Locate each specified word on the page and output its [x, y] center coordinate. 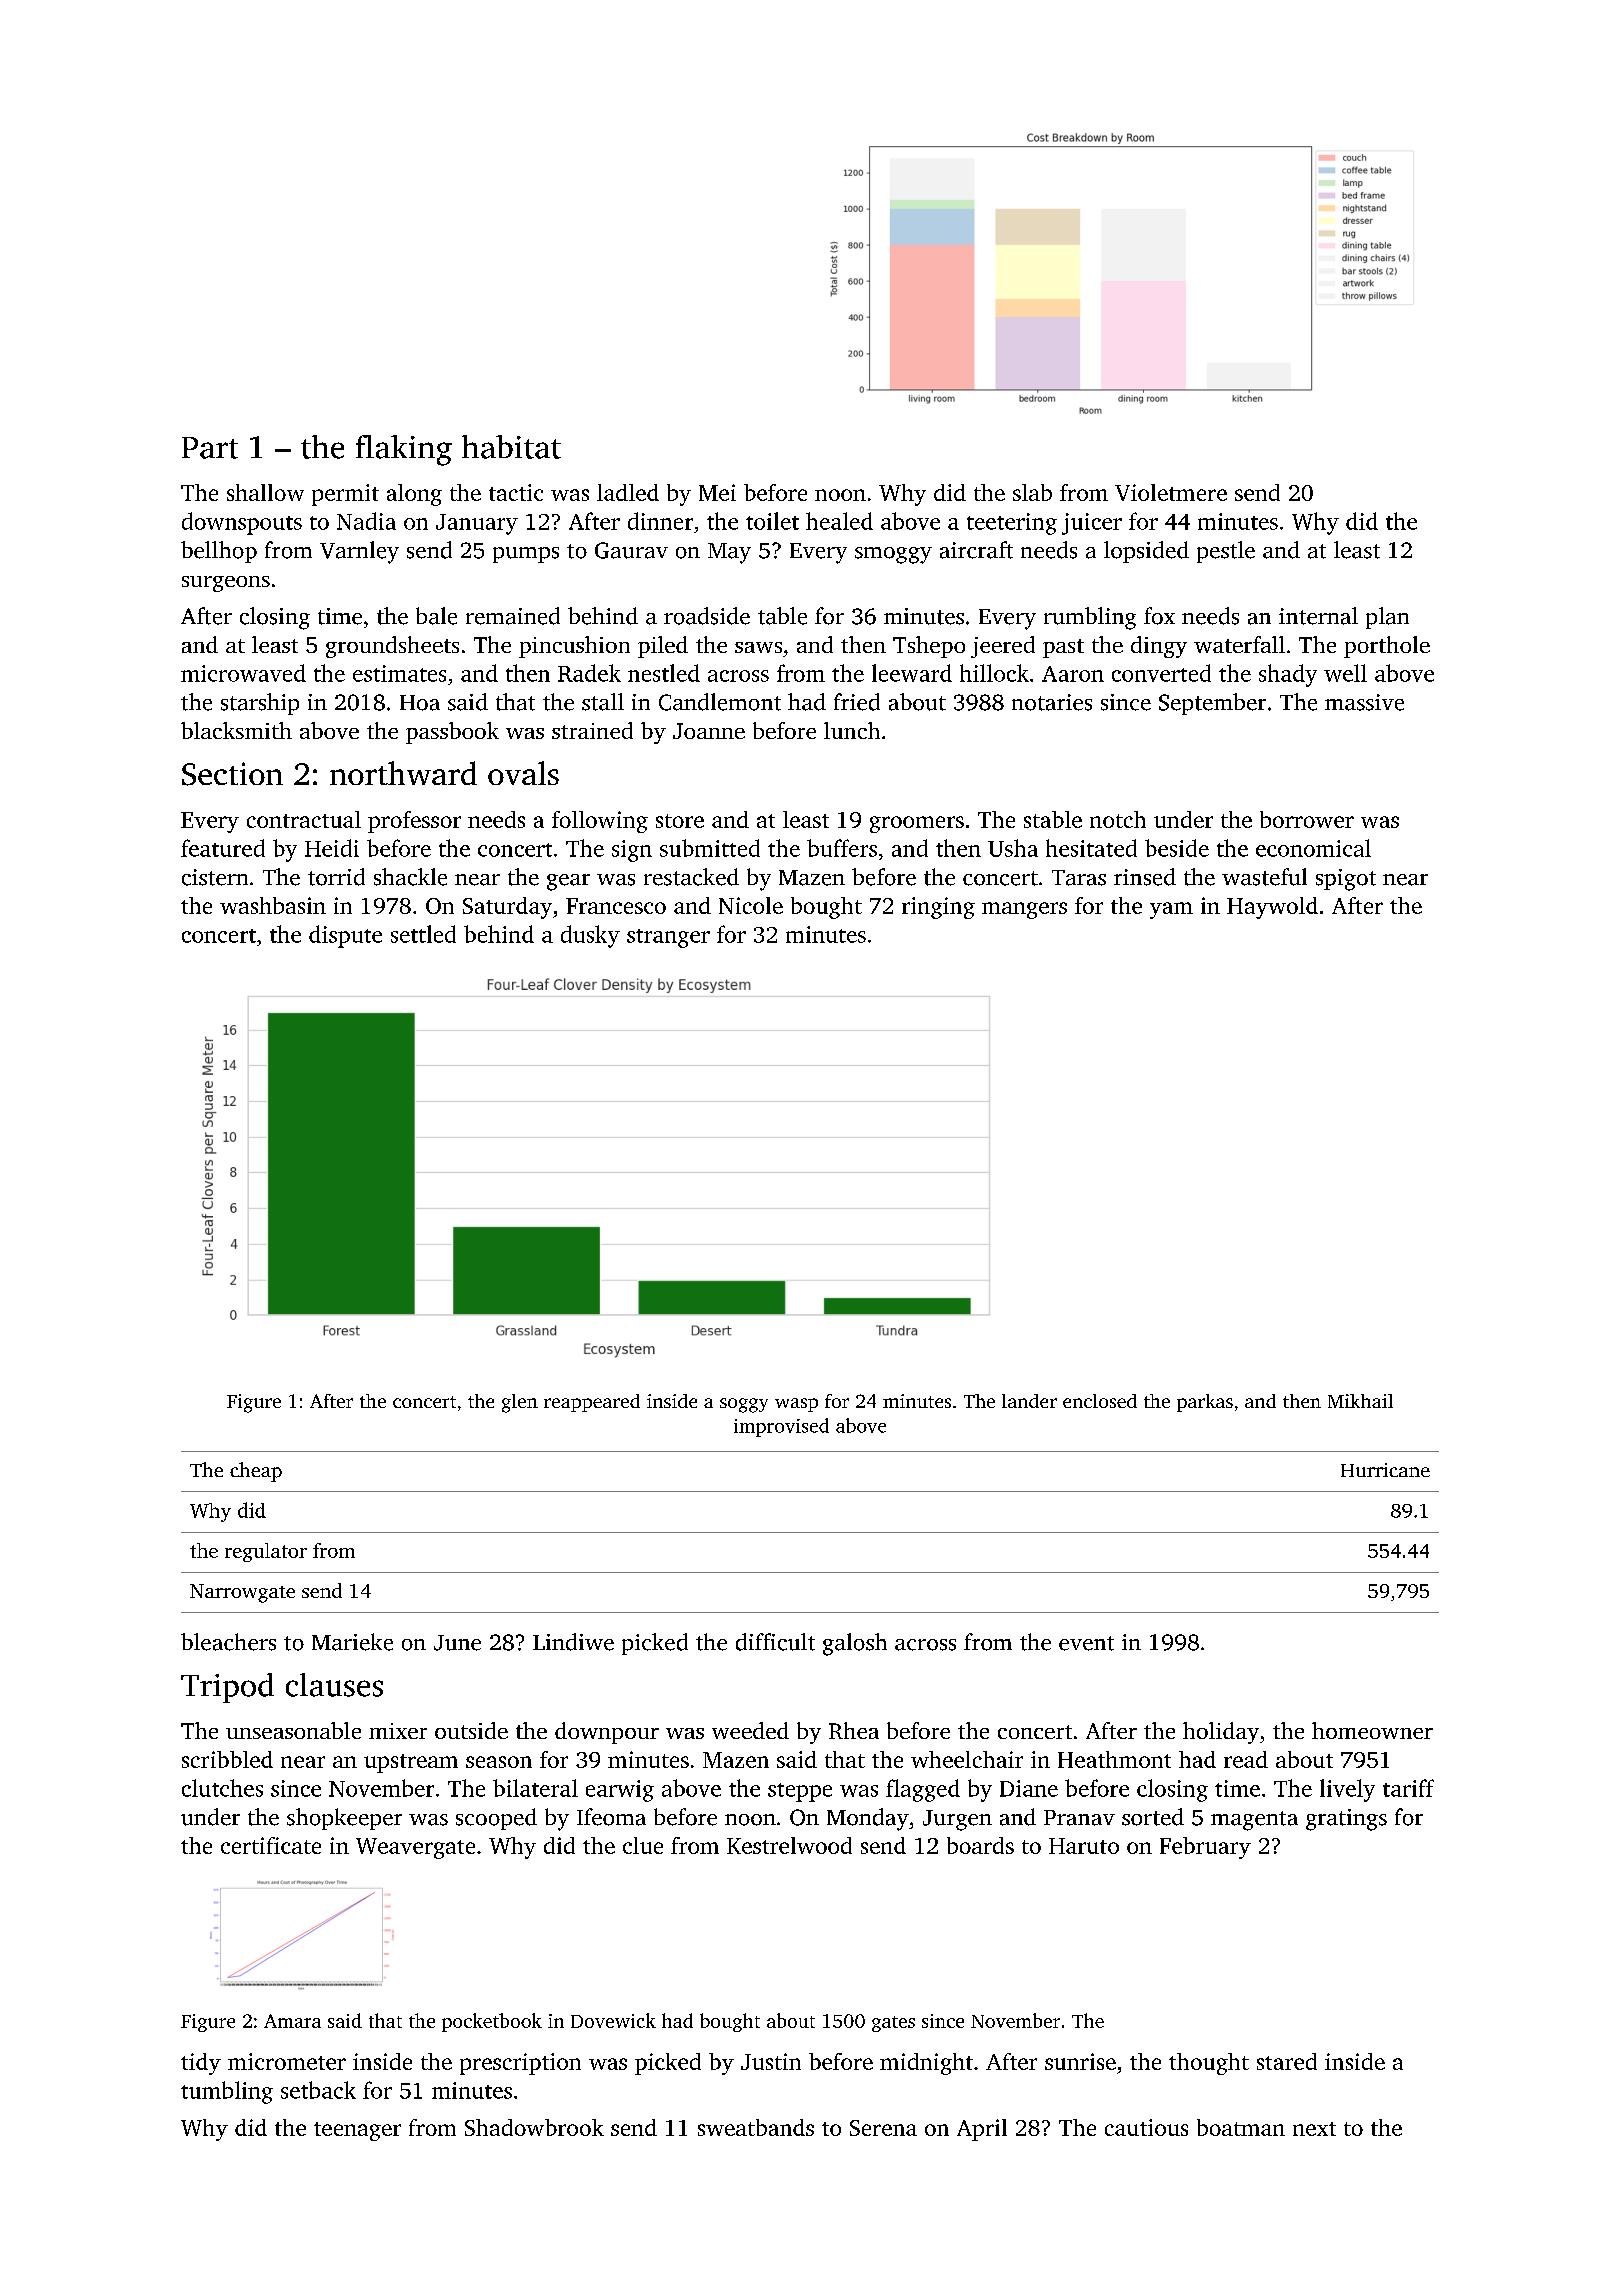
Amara [292, 2021]
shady [1288, 675]
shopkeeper [344, 1819]
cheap [256, 1472]
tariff [1408, 1788]
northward [403, 773]
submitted [710, 848]
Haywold [1272, 908]
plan [1387, 618]
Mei [717, 492]
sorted [1153, 1817]
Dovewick [613, 2020]
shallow [265, 492]
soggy [744, 1405]
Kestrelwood [789, 1845]
